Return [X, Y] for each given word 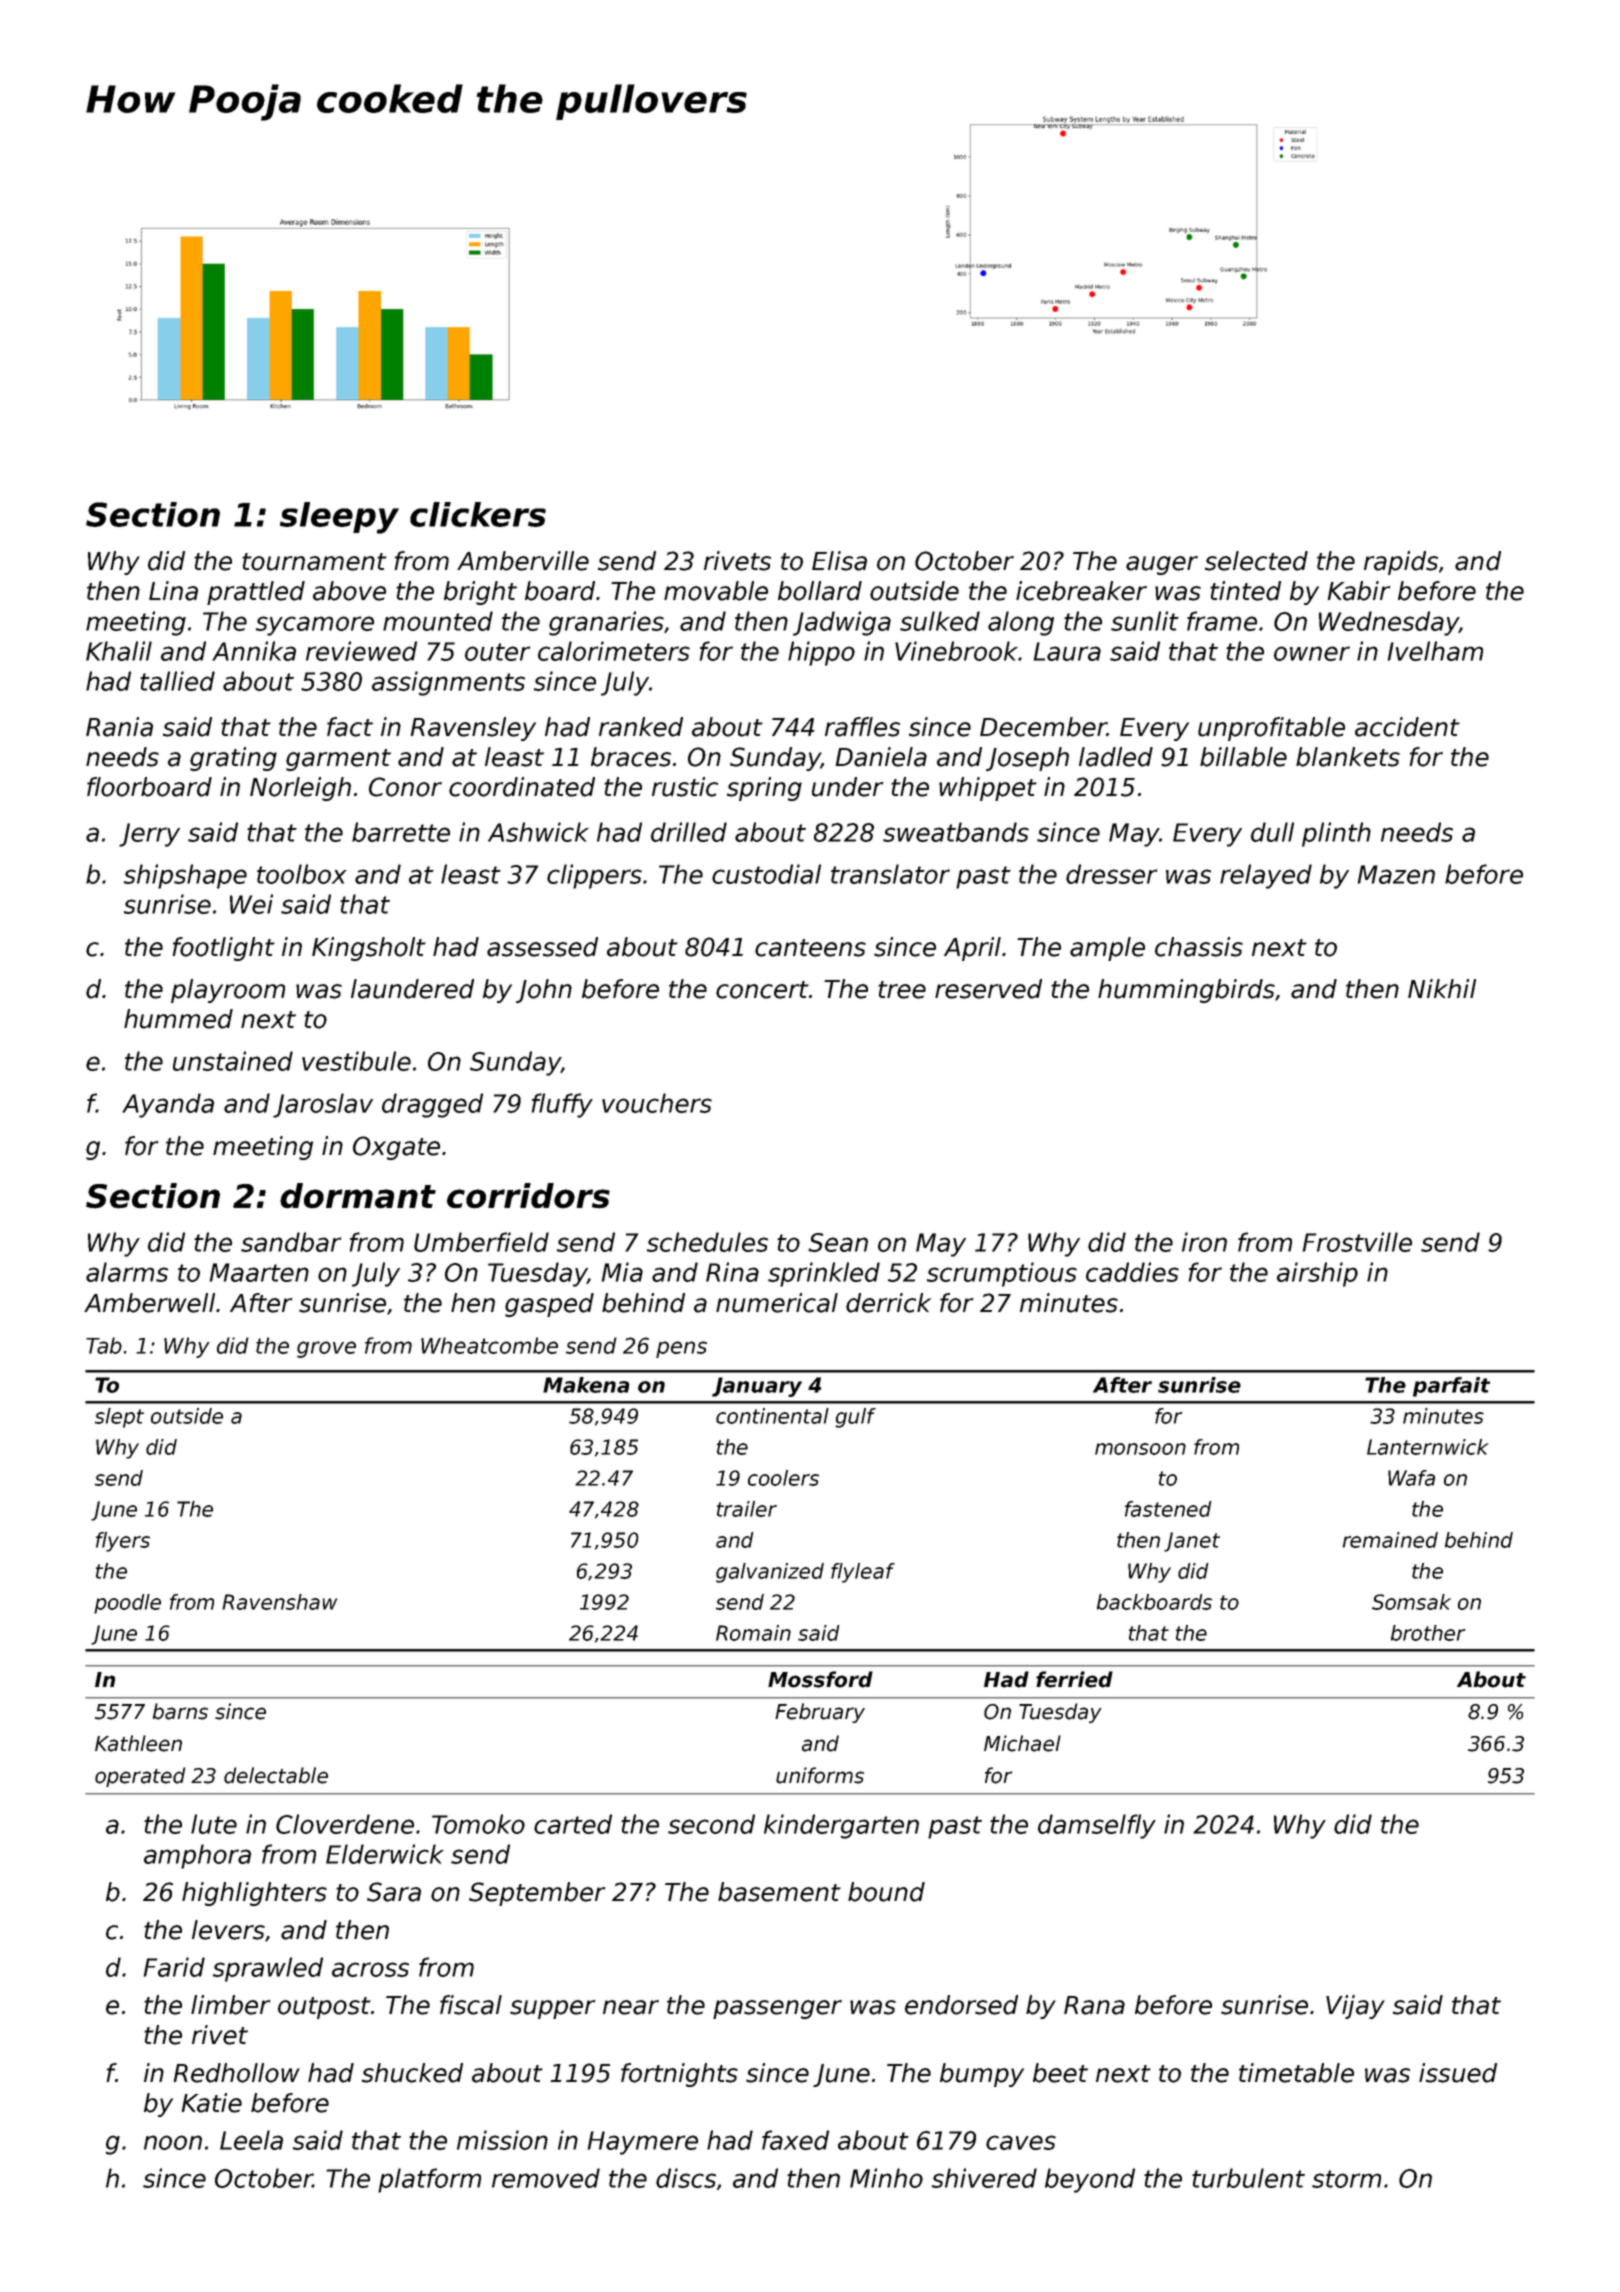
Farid [174, 1967]
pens [681, 1349]
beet [1060, 2073]
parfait [1451, 1387]
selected [1256, 561]
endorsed [961, 2005]
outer [497, 652]
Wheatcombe [489, 1345]
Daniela [881, 757]
